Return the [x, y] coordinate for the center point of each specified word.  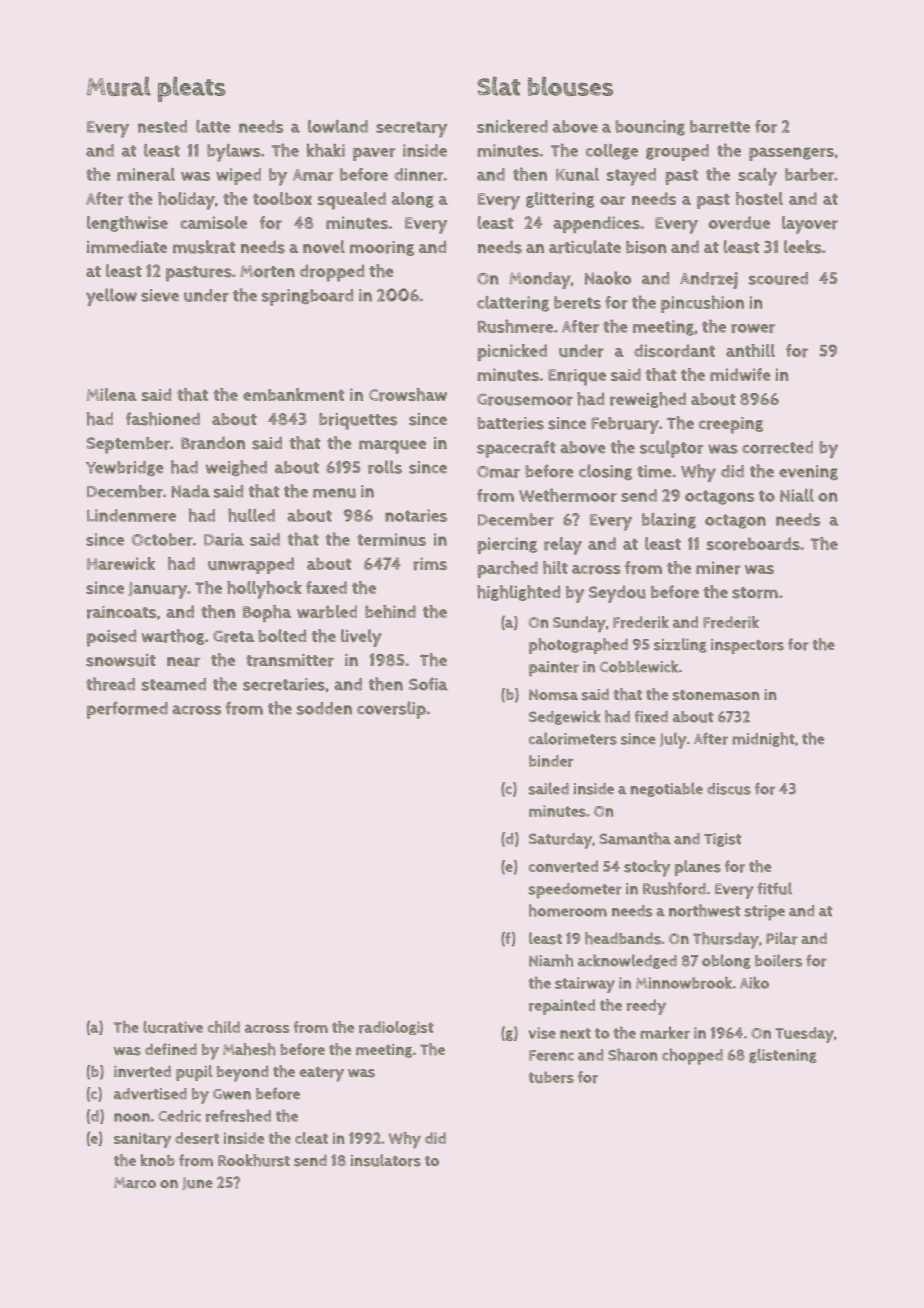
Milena [112, 394]
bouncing [650, 128]
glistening [783, 1056]
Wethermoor [568, 495]
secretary [411, 129]
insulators [386, 1160]
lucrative [173, 1027]
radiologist [396, 1028]
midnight [763, 739]
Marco [135, 1183]
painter [554, 669]
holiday [186, 201]
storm [755, 593]
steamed [174, 684]
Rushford [674, 888]
